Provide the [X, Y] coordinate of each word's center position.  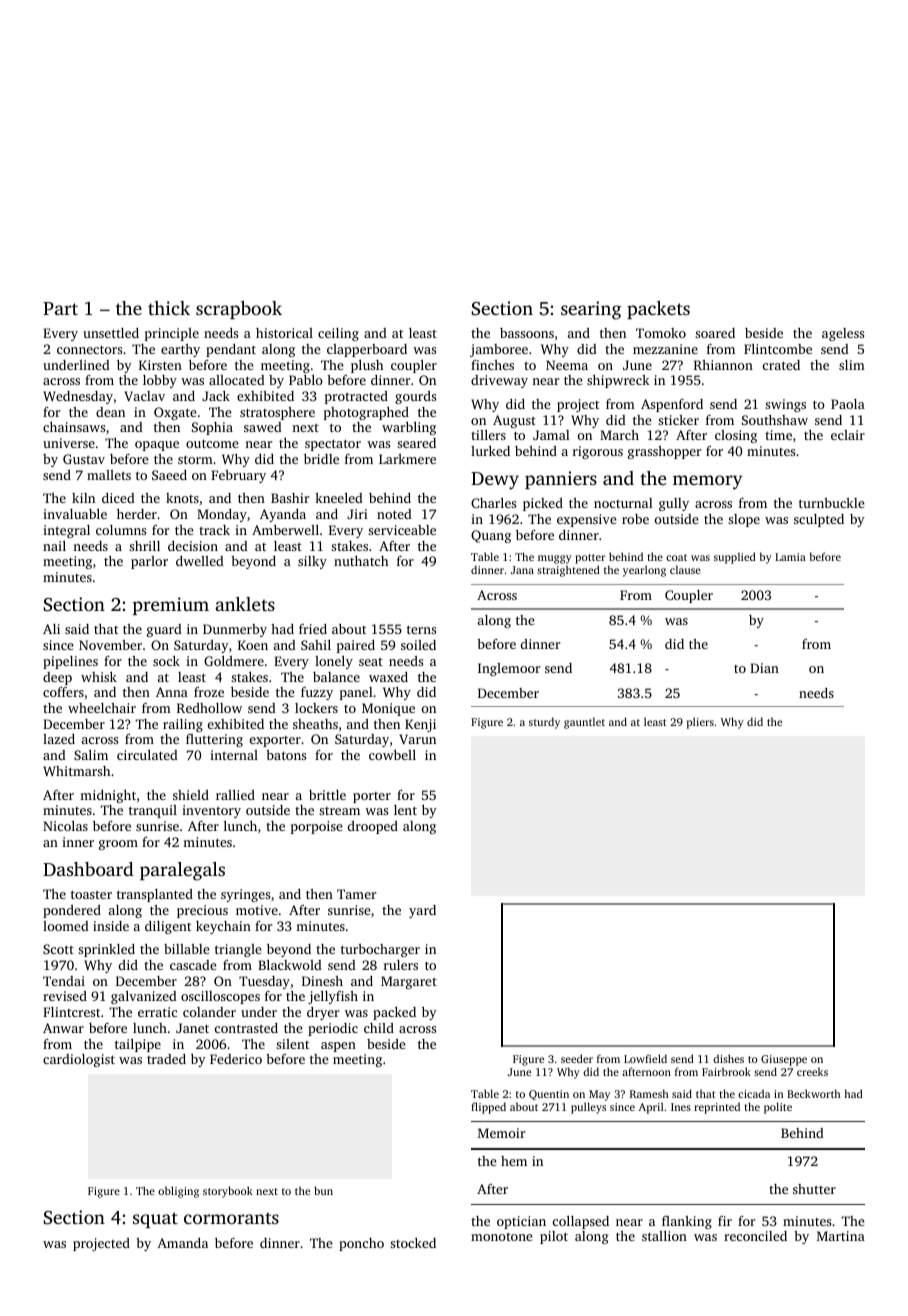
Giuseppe [784, 1060]
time [778, 435]
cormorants [231, 1218]
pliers [700, 723]
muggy [555, 559]
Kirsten [160, 365]
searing [591, 310]
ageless [843, 334]
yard [422, 911]
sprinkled [106, 950]
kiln [83, 498]
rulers [401, 965]
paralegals [182, 871]
